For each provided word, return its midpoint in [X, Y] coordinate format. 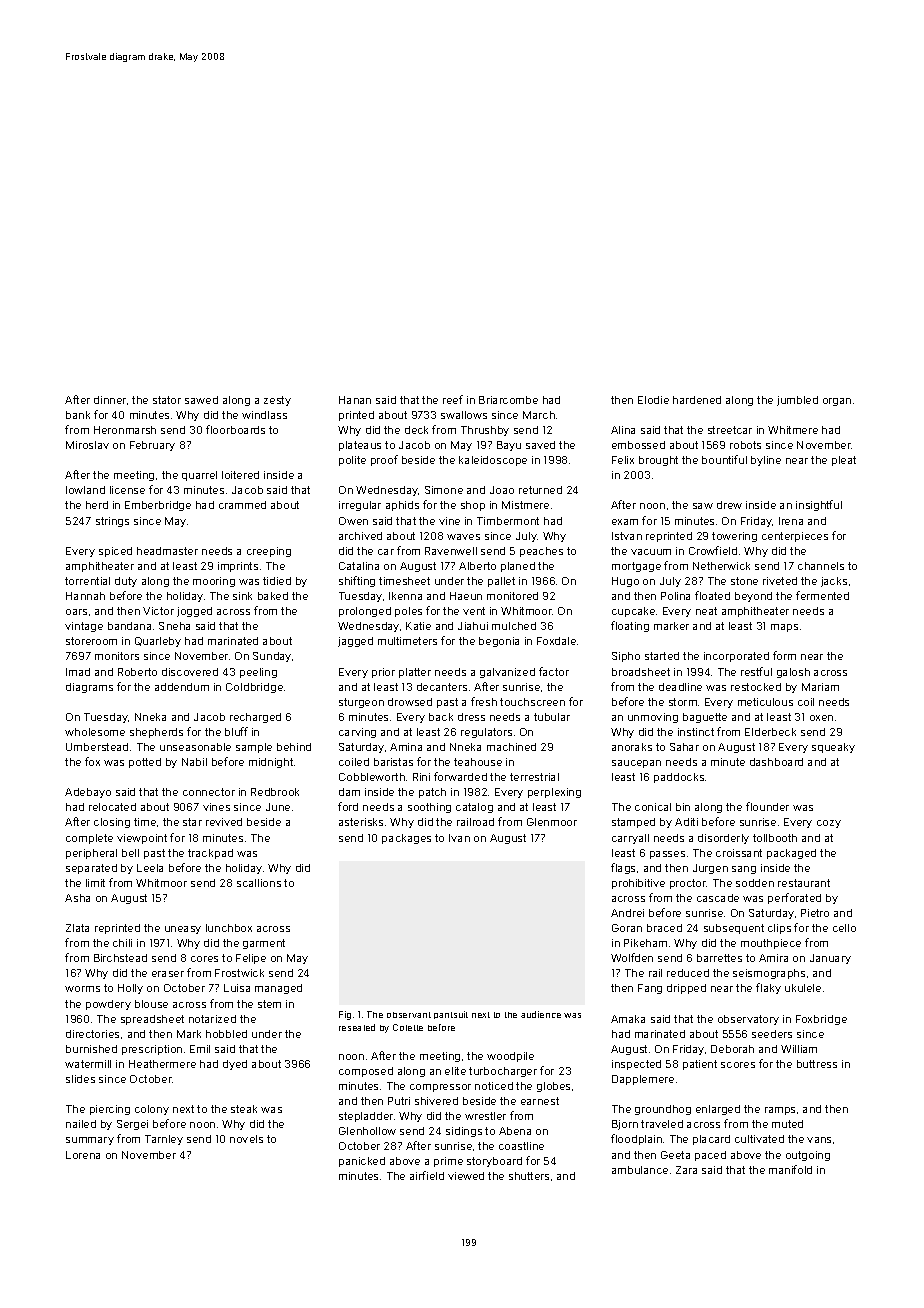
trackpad [210, 854]
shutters [529, 1176]
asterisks [361, 822]
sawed [201, 400]
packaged [791, 854]
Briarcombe [508, 400]
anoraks [632, 747]
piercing [110, 1110]
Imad [78, 672]
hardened [697, 400]
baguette [705, 718]
